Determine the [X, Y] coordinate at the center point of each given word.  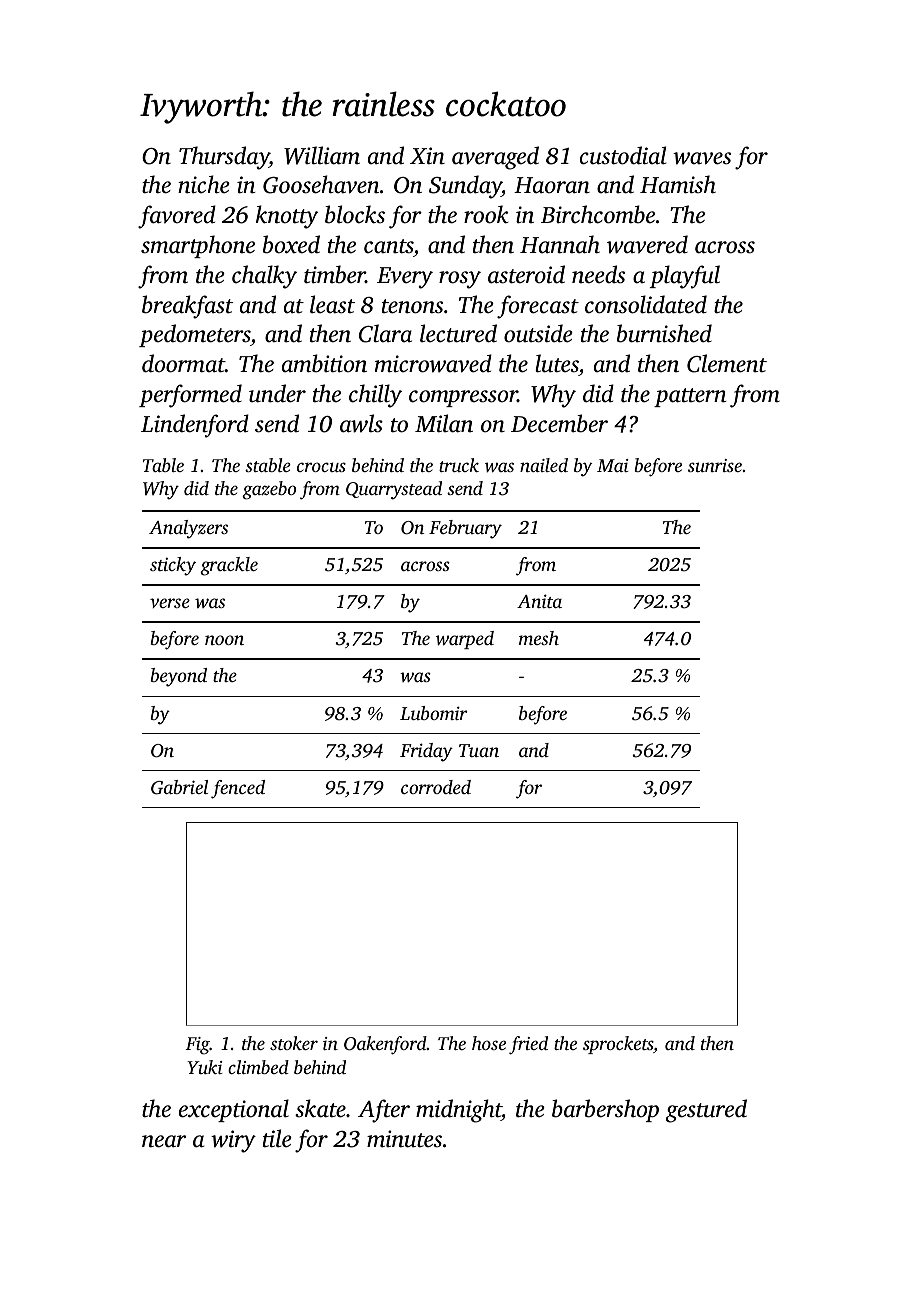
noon [224, 640]
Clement [727, 363]
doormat [183, 363]
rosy [460, 280]
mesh [539, 638]
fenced [238, 789]
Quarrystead [394, 490]
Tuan [479, 750]
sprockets [618, 1045]
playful [685, 277]
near [164, 1141]
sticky [173, 566]
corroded [436, 787]
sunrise [715, 465]
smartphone [198, 246]
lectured [458, 333]
